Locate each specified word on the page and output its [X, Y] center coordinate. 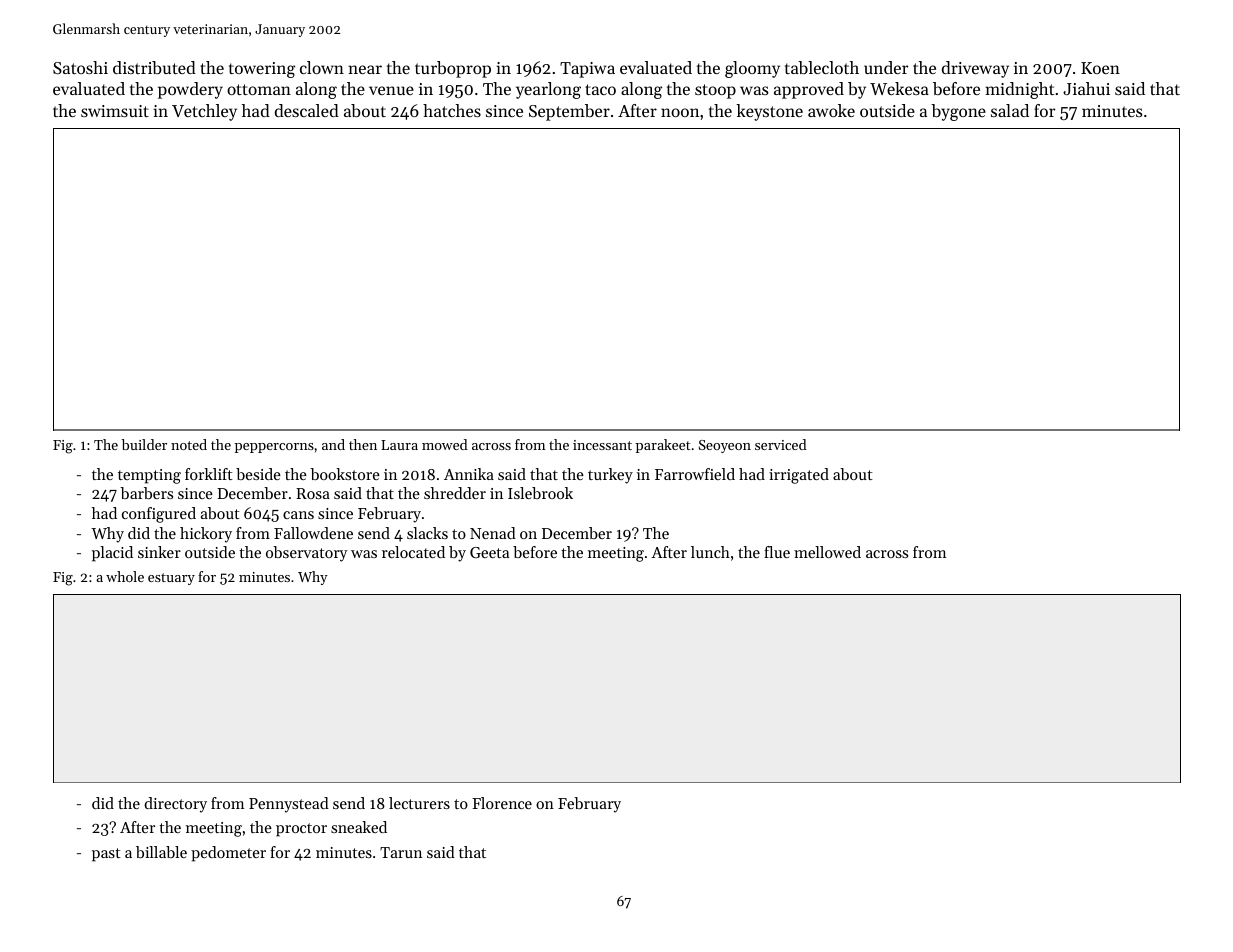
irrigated [799, 476]
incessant [602, 445]
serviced [781, 444]
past [106, 855]
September [569, 112]
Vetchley [204, 112]
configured [159, 515]
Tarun [401, 852]
